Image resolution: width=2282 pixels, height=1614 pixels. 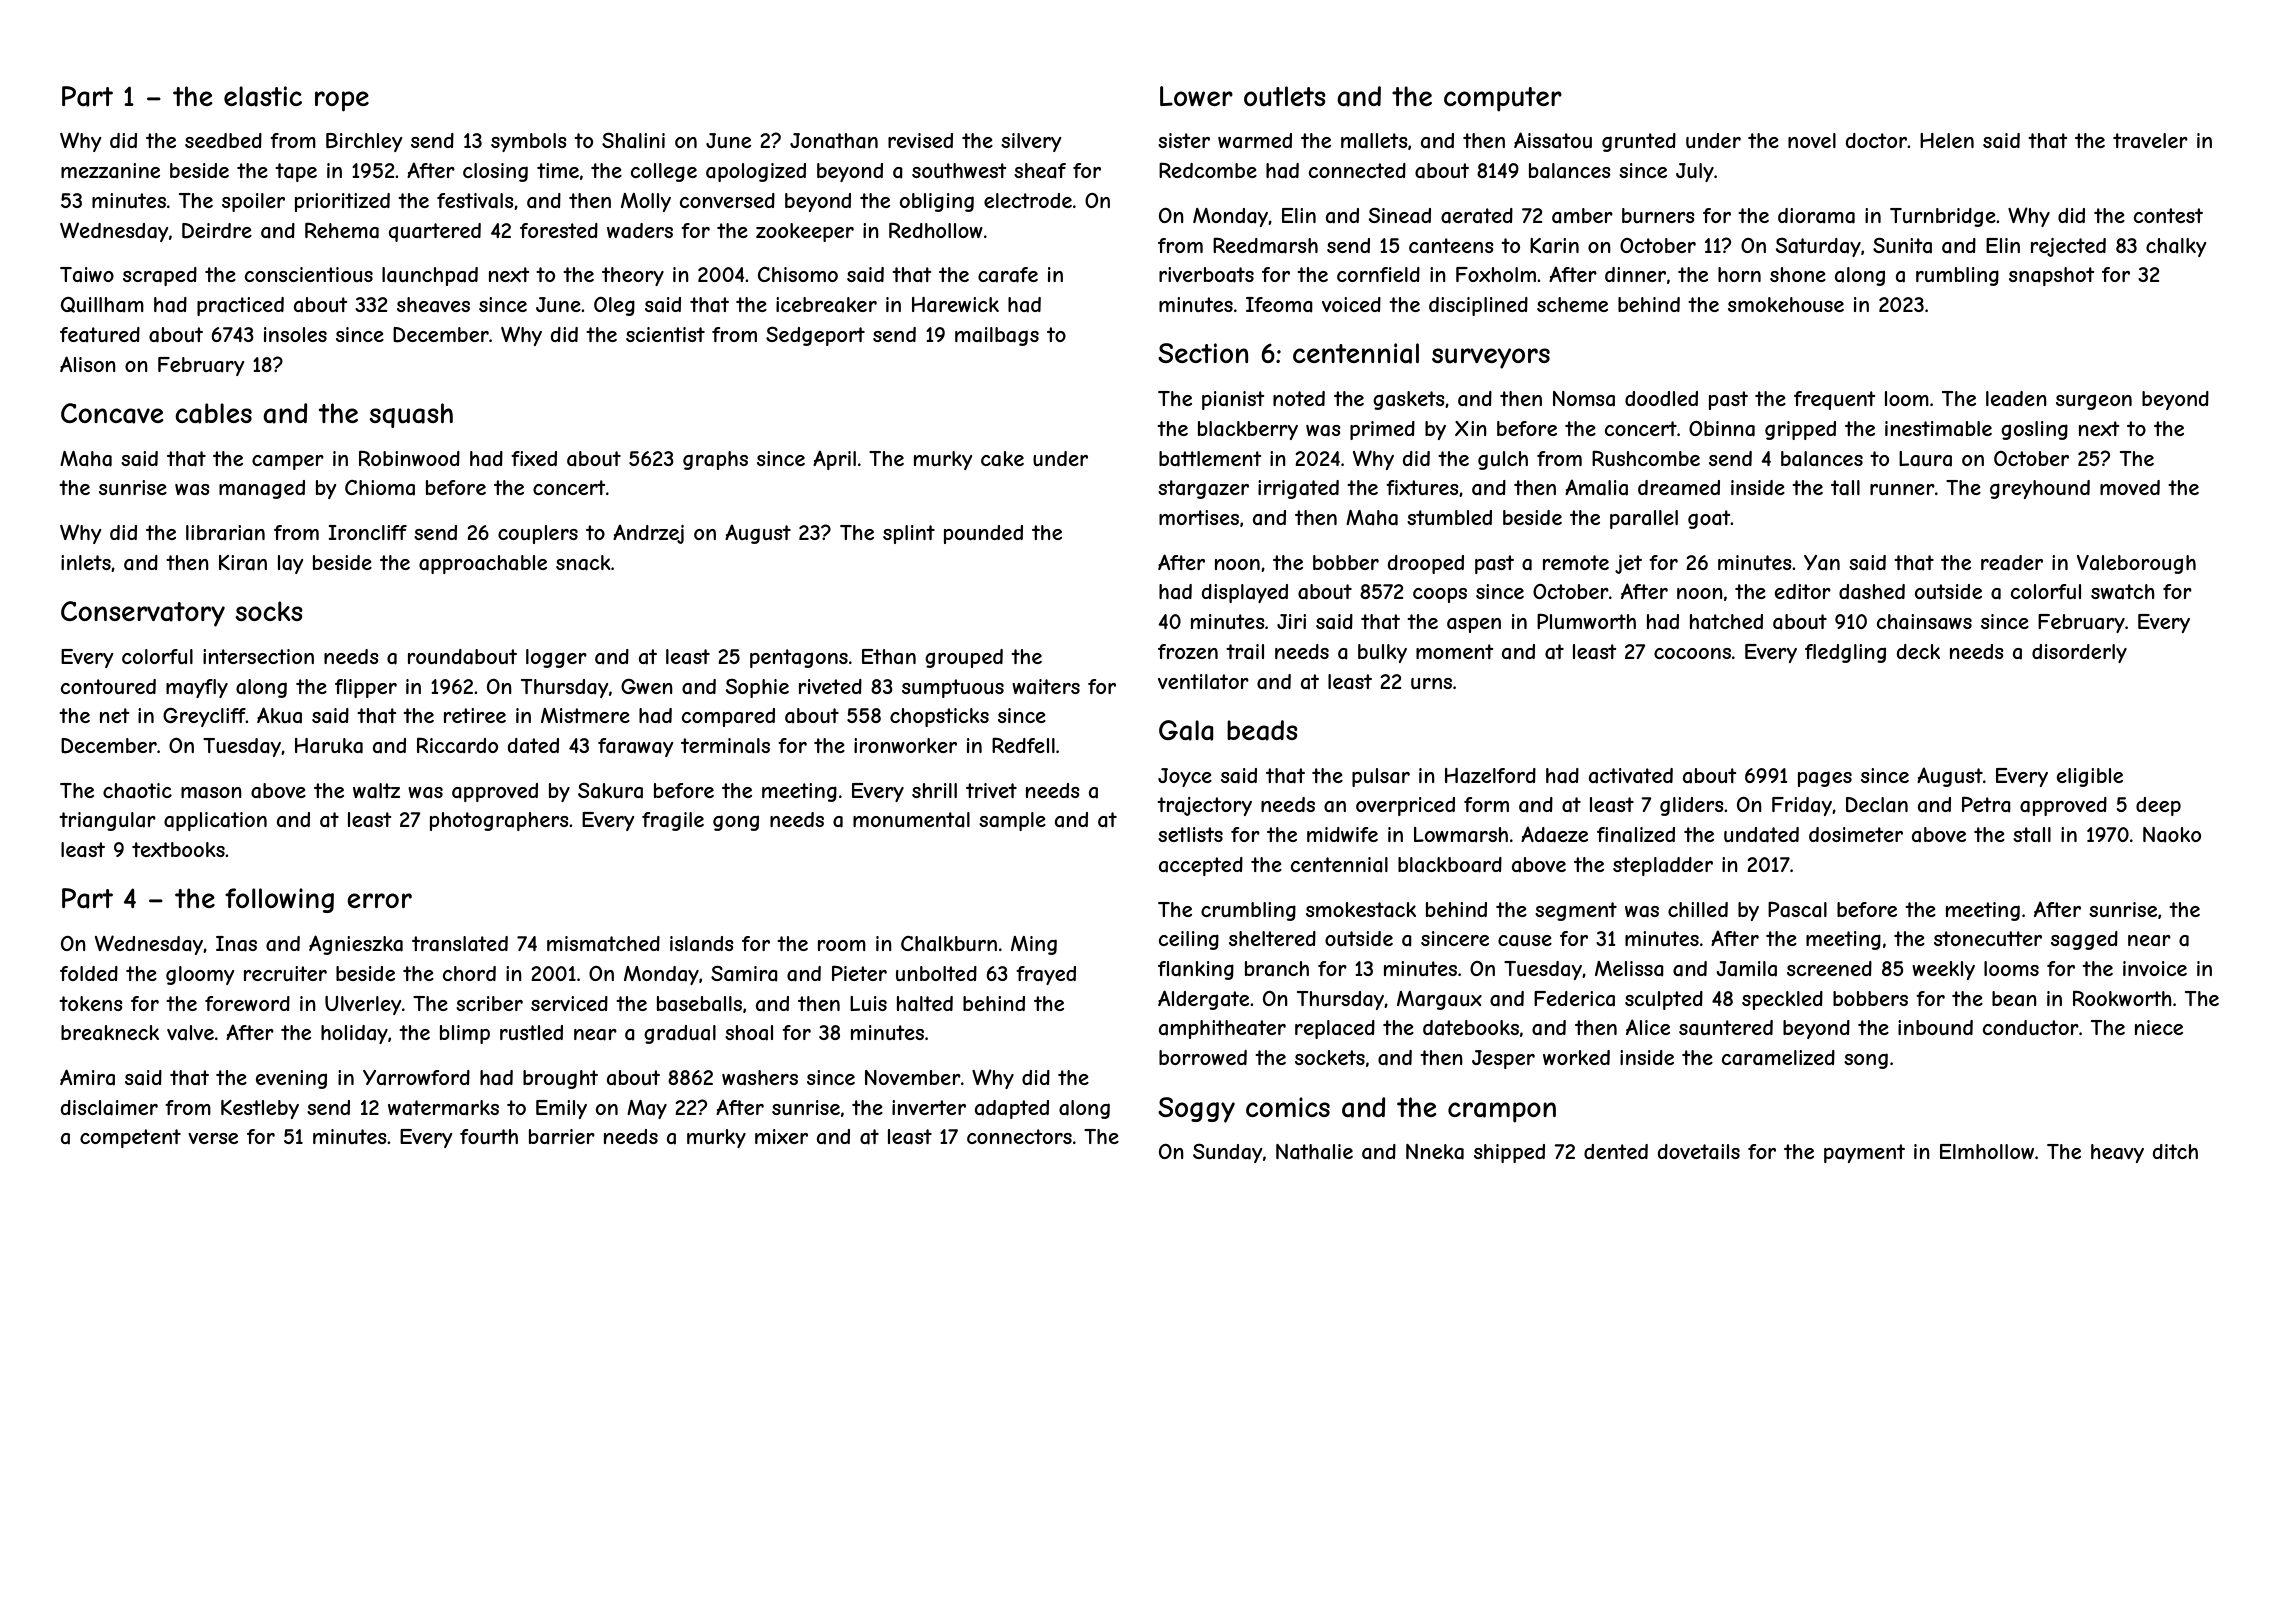 I want to click on mezzanine, so click(x=110, y=170).
